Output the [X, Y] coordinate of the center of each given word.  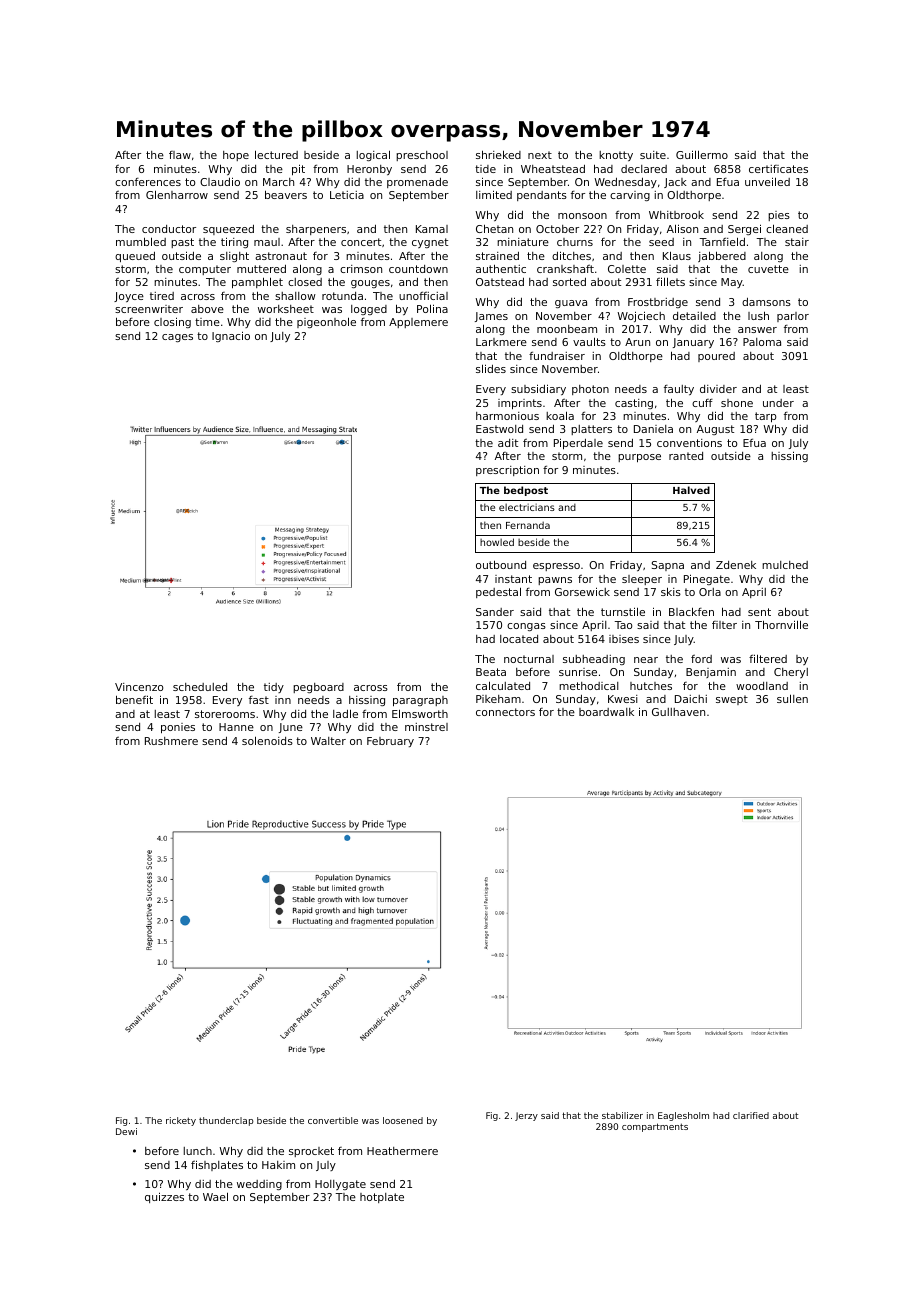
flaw [180, 155]
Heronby [369, 170]
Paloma [762, 342]
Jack [675, 183]
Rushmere [171, 741]
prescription [507, 471]
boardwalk [606, 712]
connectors [505, 712]
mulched [785, 565]
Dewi [126, 1131]
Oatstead [500, 282]
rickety [181, 1121]
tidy [274, 688]
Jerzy [526, 1116]
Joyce [129, 297]
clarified [751, 1115]
